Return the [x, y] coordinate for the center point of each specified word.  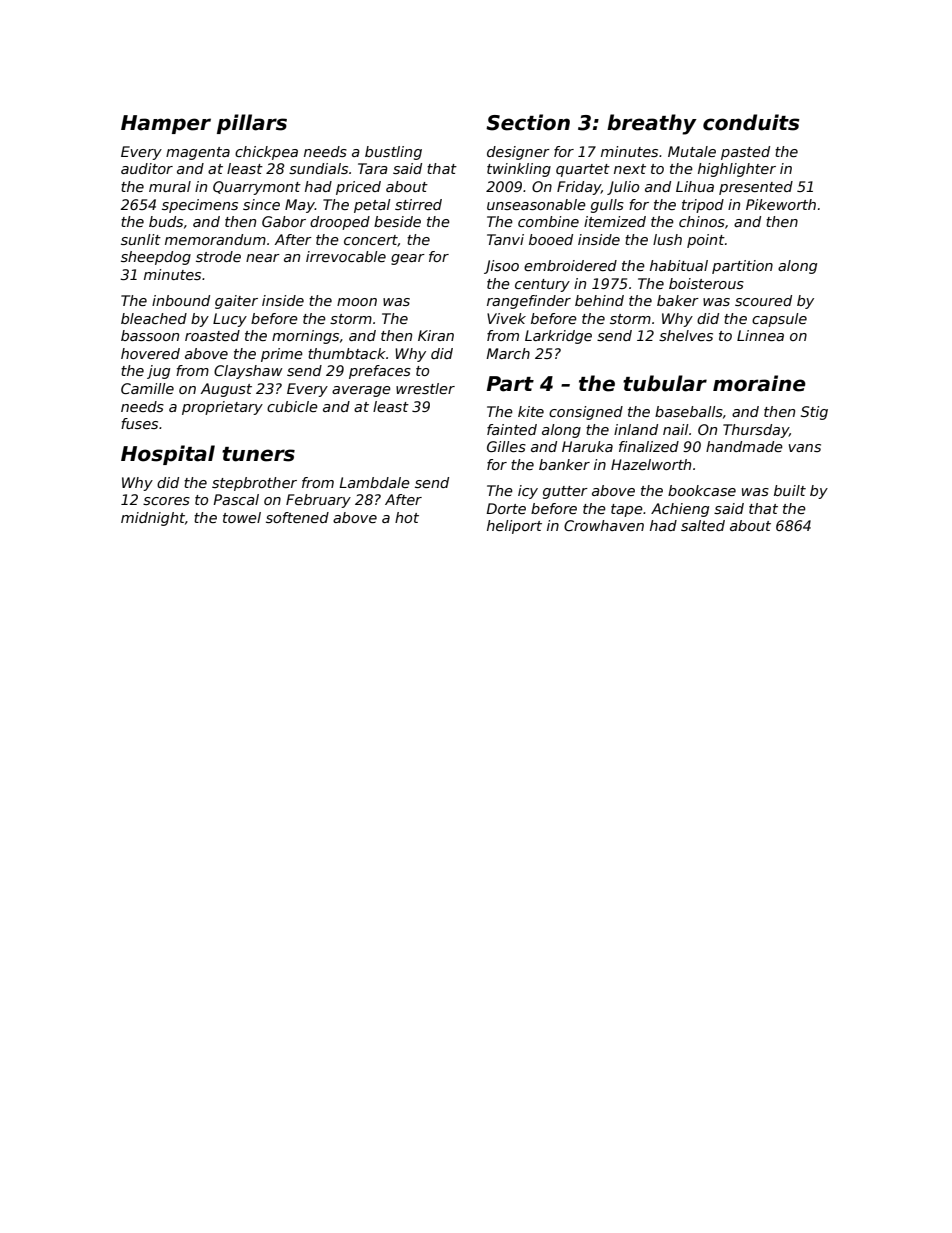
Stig [814, 413]
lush [667, 239]
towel [242, 517]
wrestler [425, 388]
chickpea [266, 153]
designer [518, 153]
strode [218, 256]
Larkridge [558, 337]
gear [408, 259]
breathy [652, 124]
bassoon [150, 335]
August [226, 390]
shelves [686, 335]
